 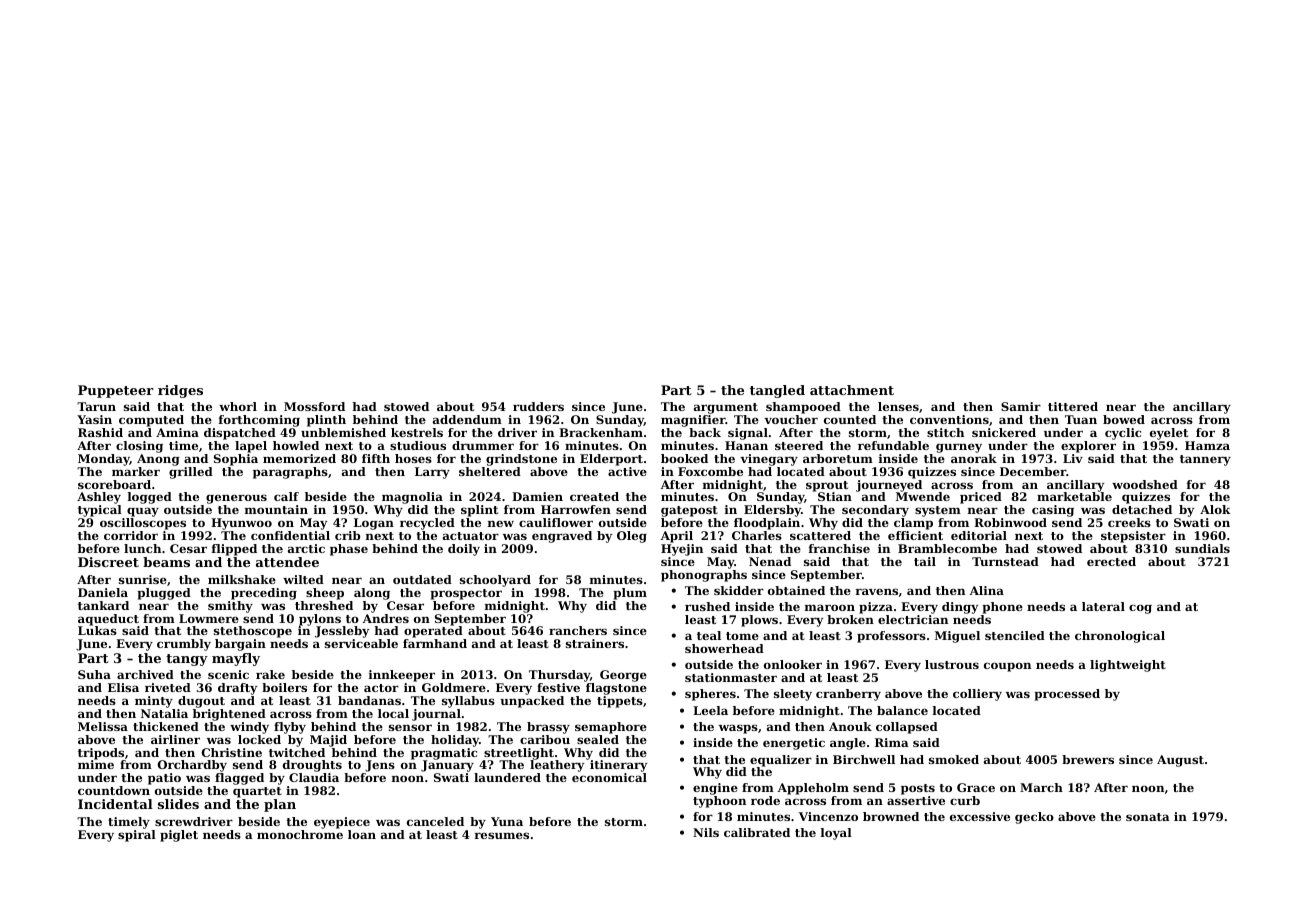 I want to click on Alina, so click(x=987, y=590).
